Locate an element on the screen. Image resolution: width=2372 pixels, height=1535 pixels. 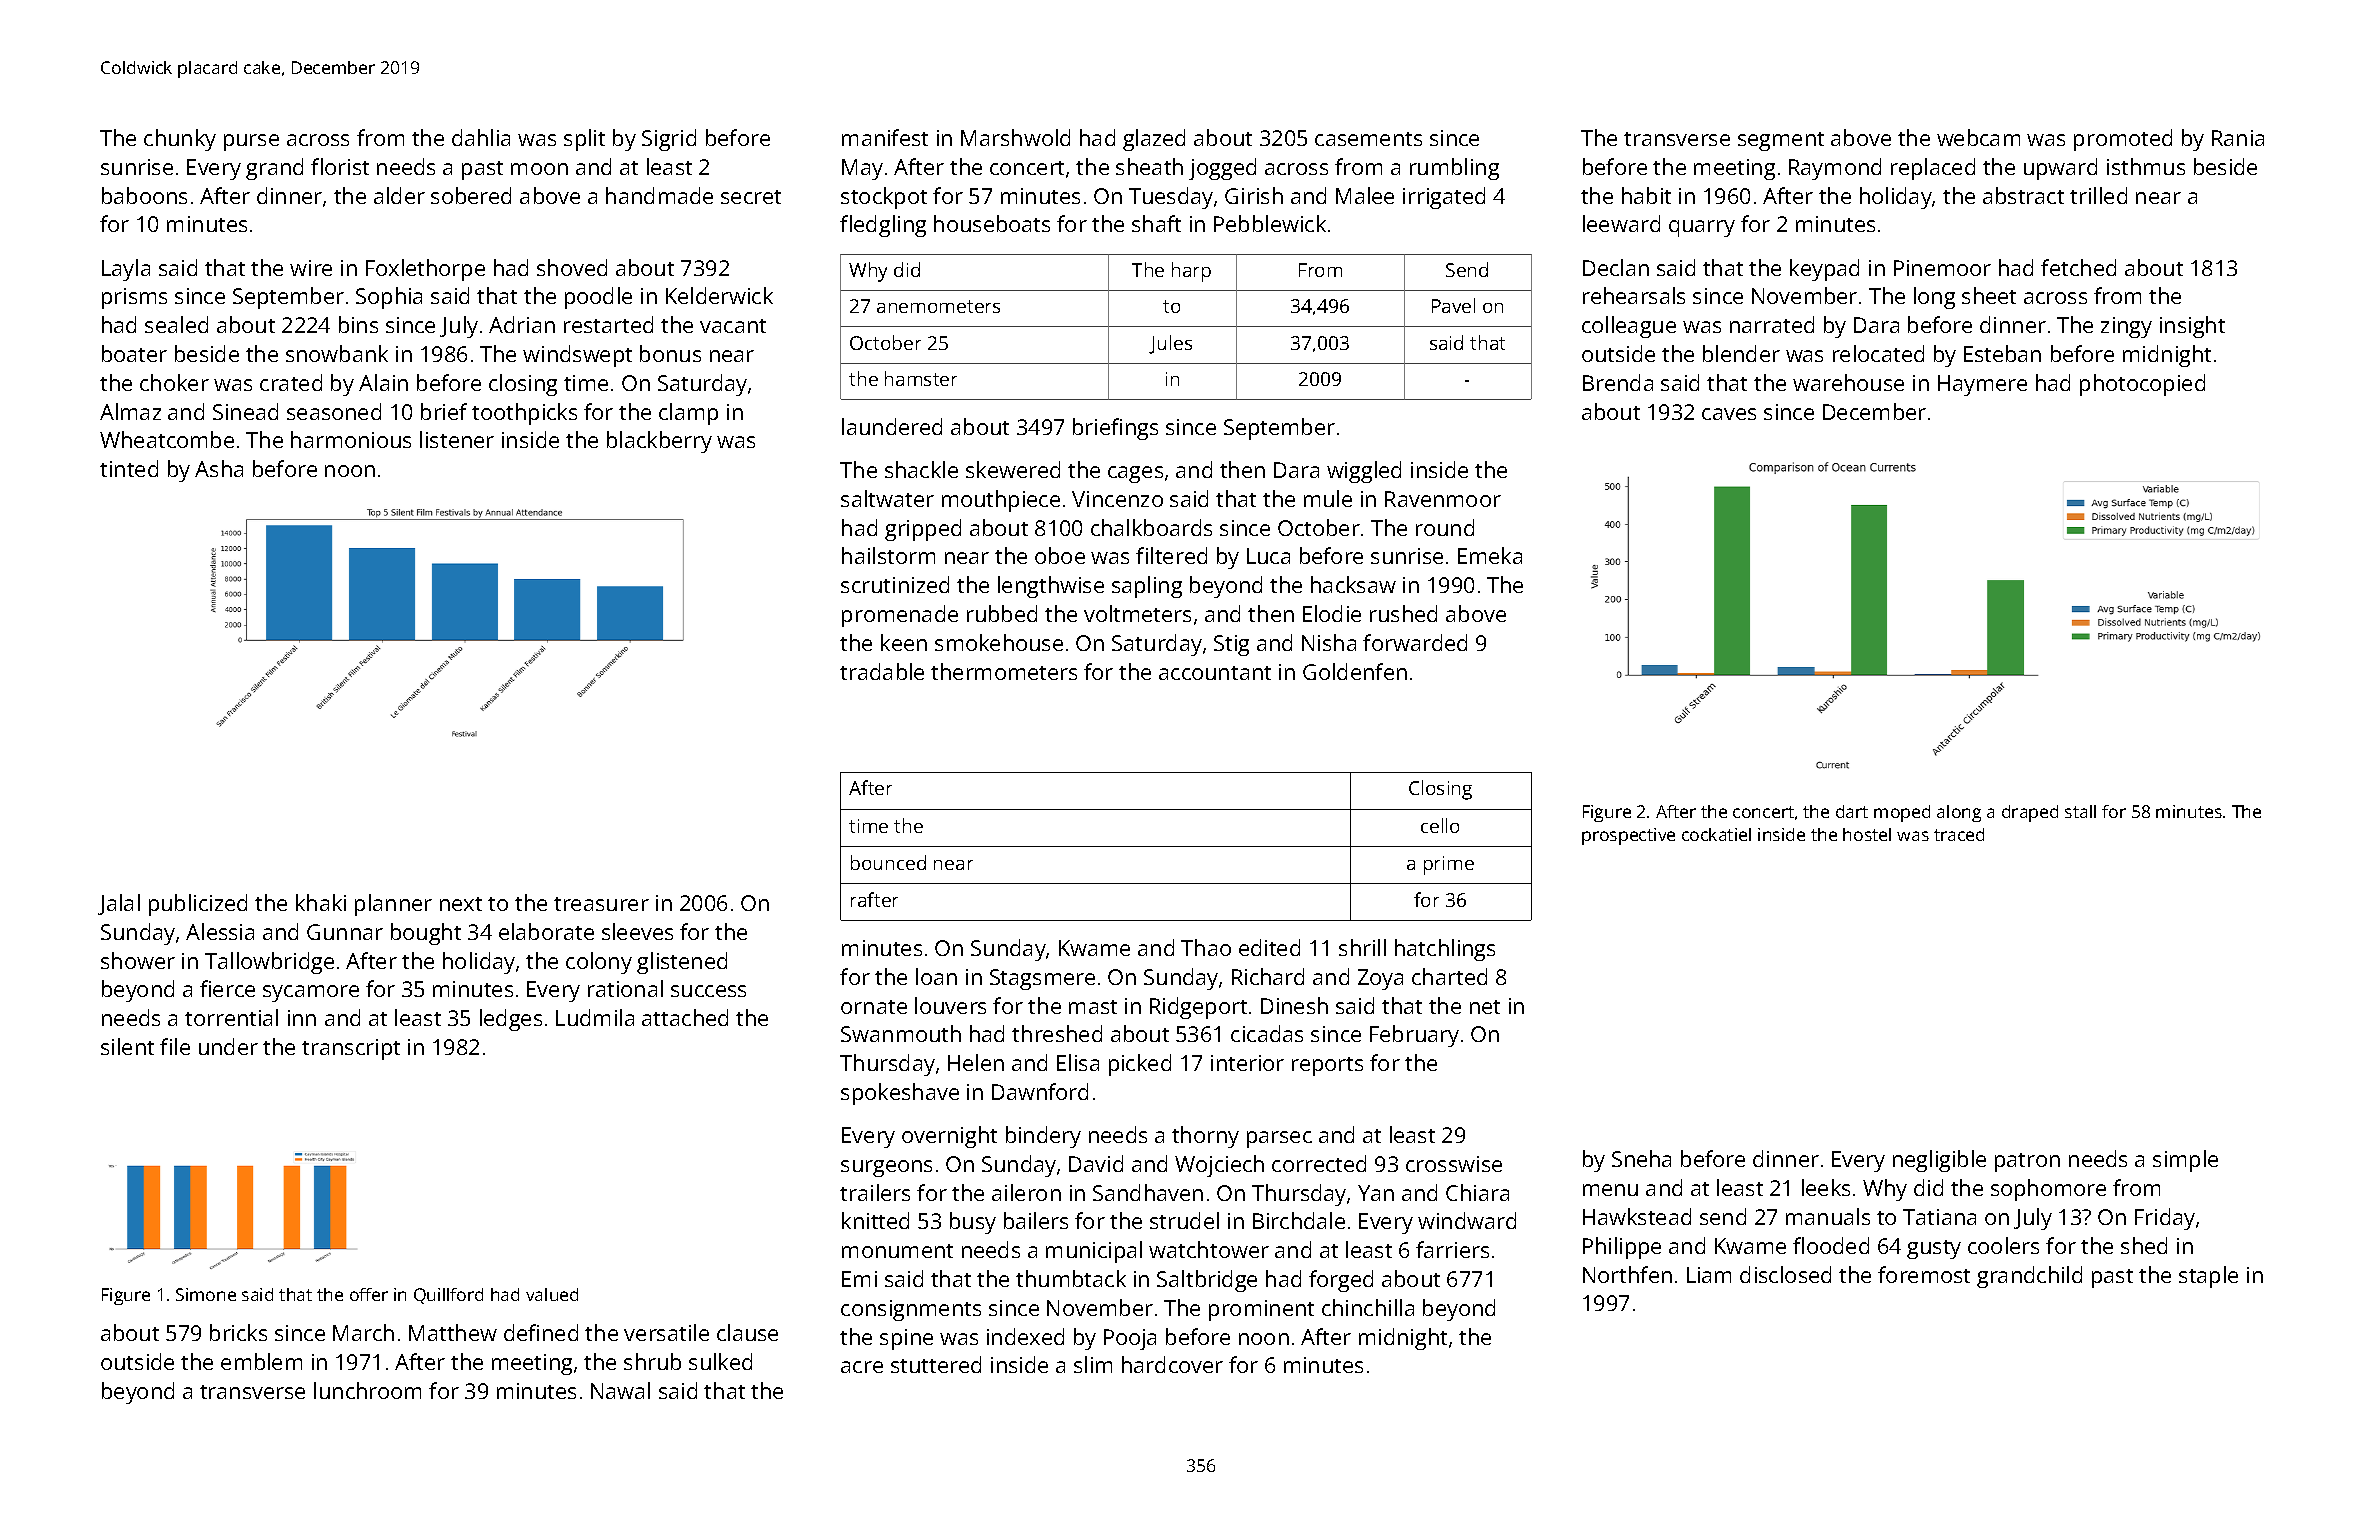
blender is located at coordinates (1741, 353).
